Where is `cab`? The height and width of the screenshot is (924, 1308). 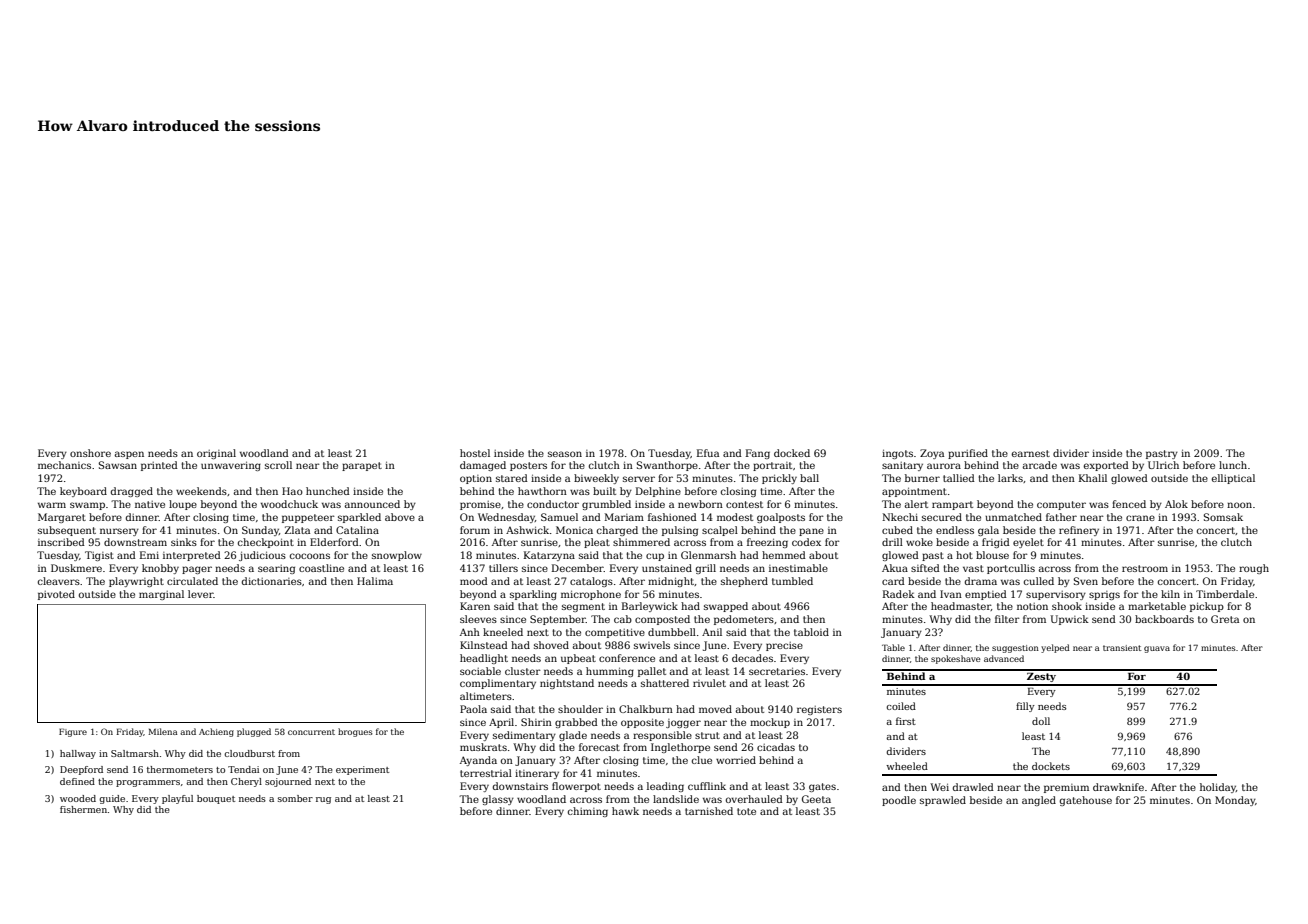 cab is located at coordinates (623, 619).
